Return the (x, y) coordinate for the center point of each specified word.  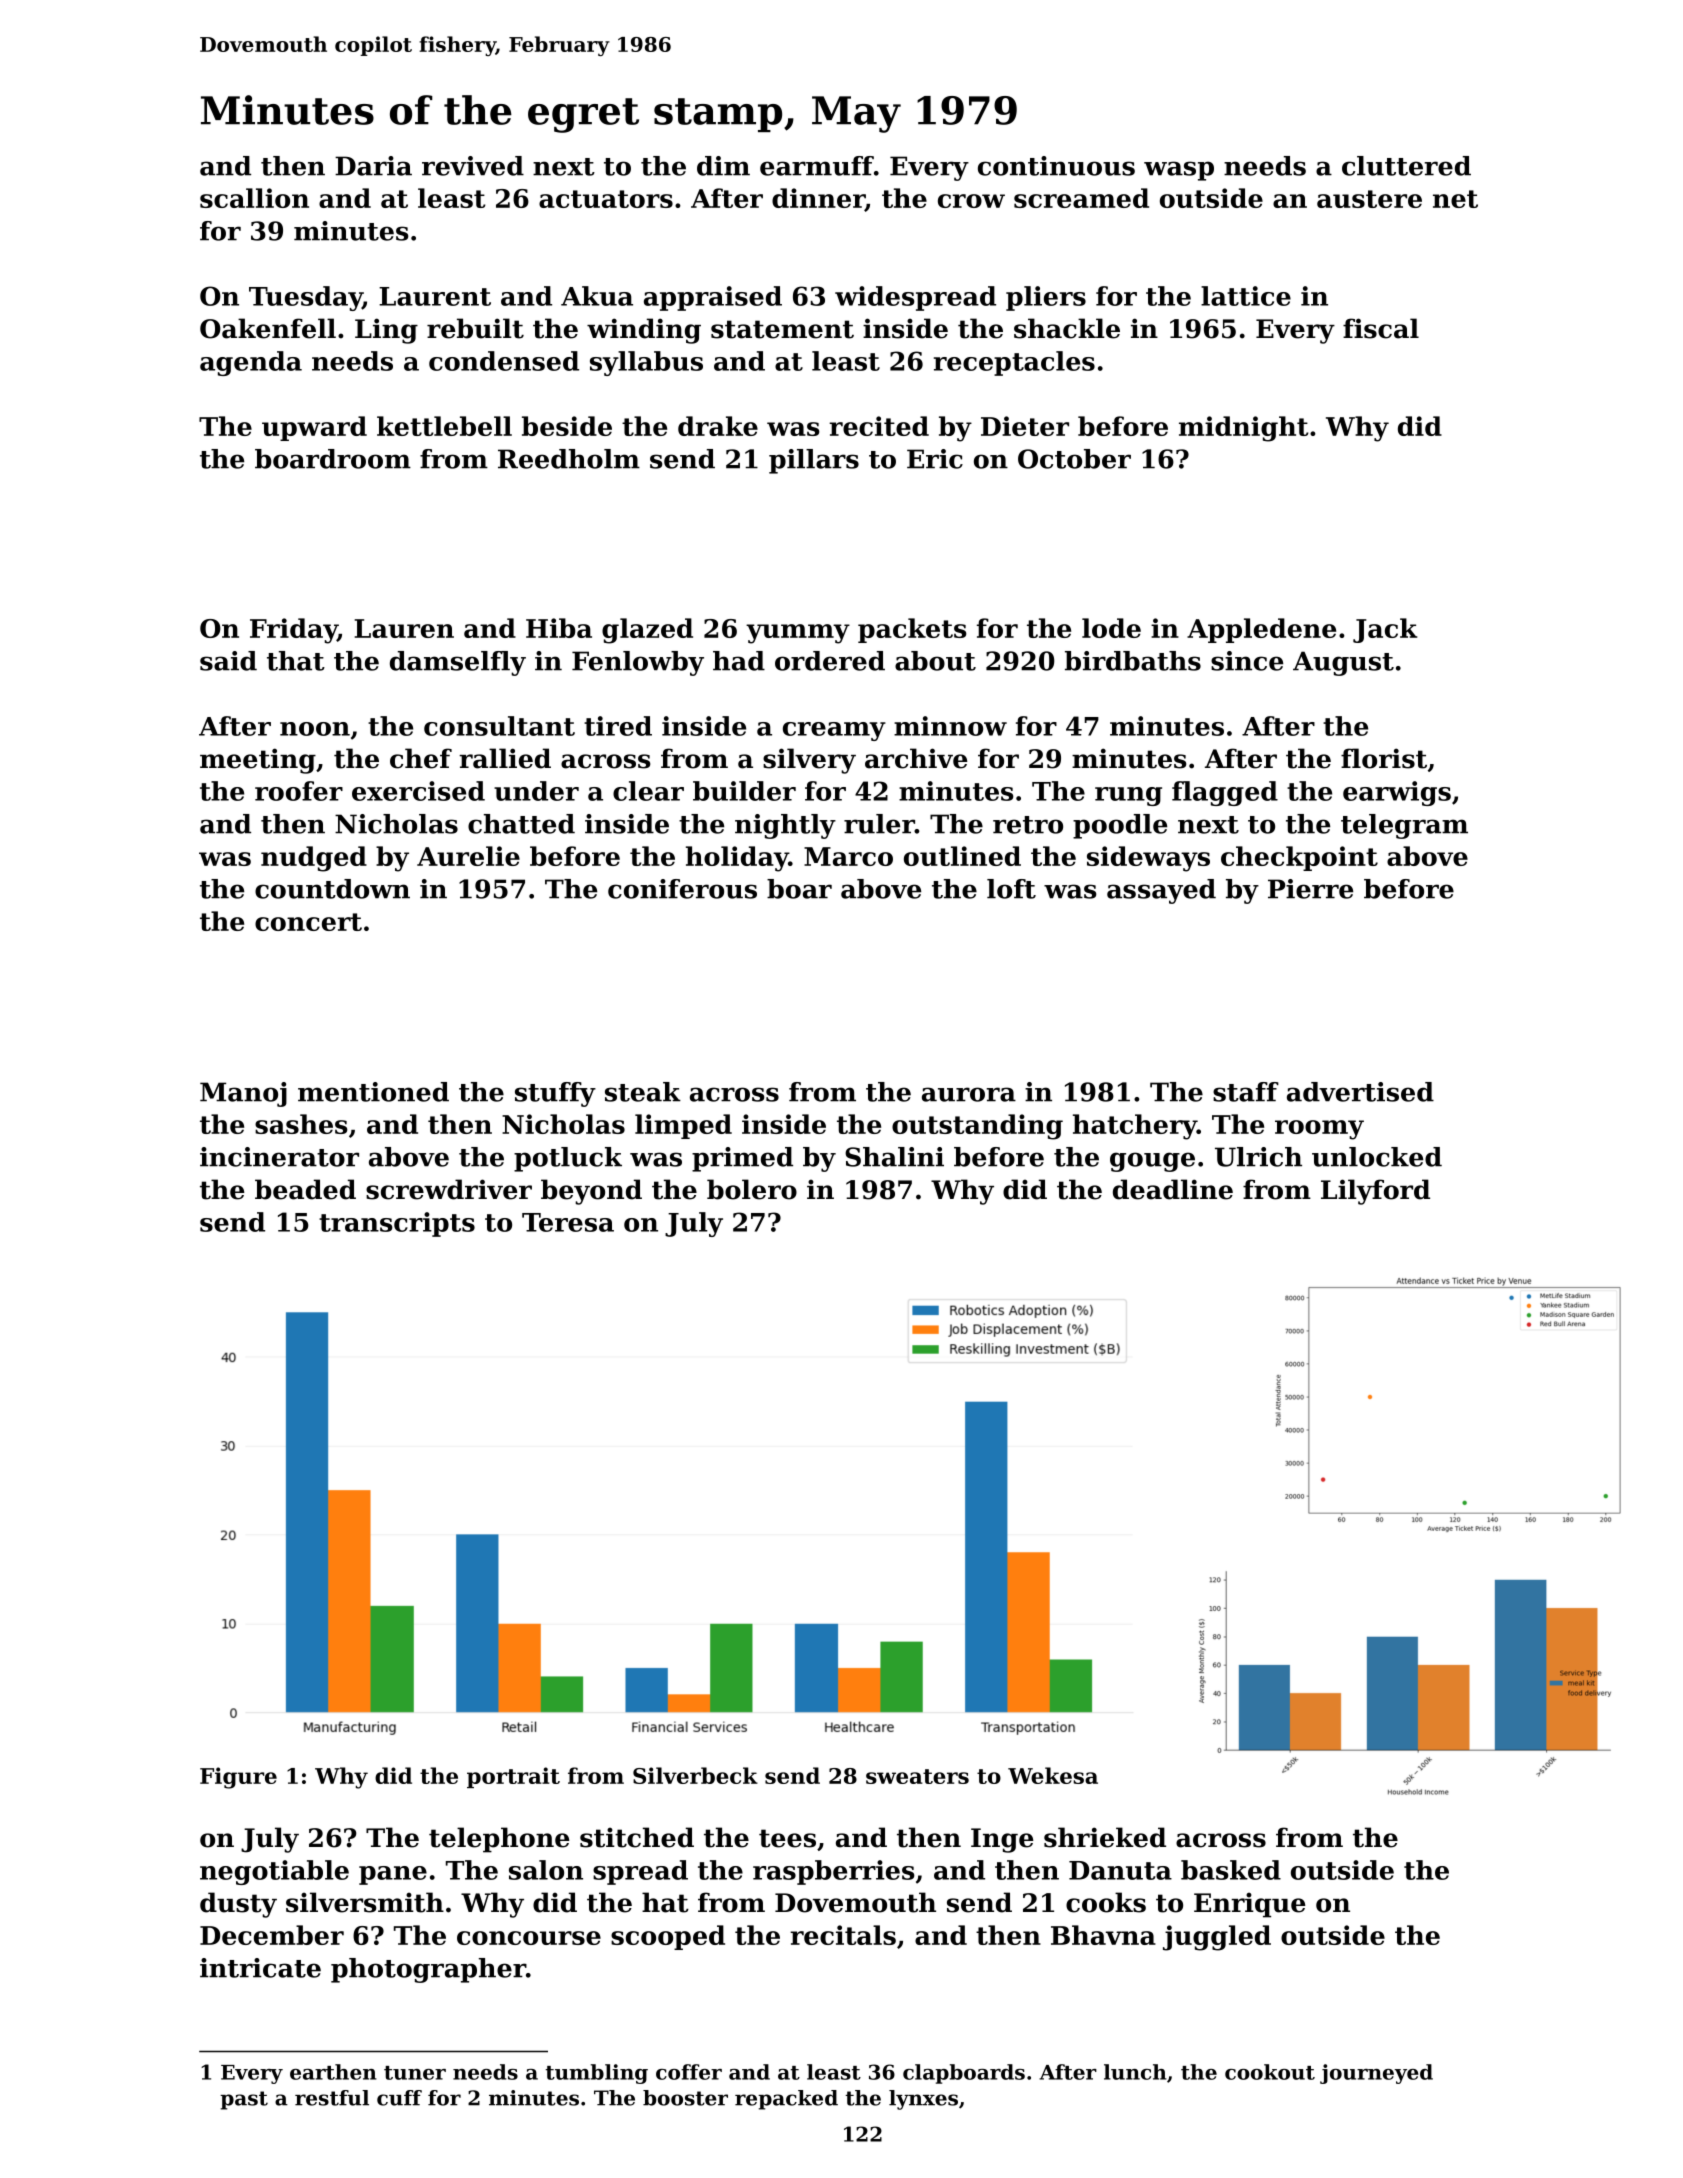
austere (1369, 199)
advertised (1360, 1092)
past (244, 2100)
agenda (251, 363)
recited (879, 426)
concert (308, 922)
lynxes (923, 2100)
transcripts (397, 1224)
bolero (752, 1189)
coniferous (682, 889)
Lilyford (1375, 1192)
